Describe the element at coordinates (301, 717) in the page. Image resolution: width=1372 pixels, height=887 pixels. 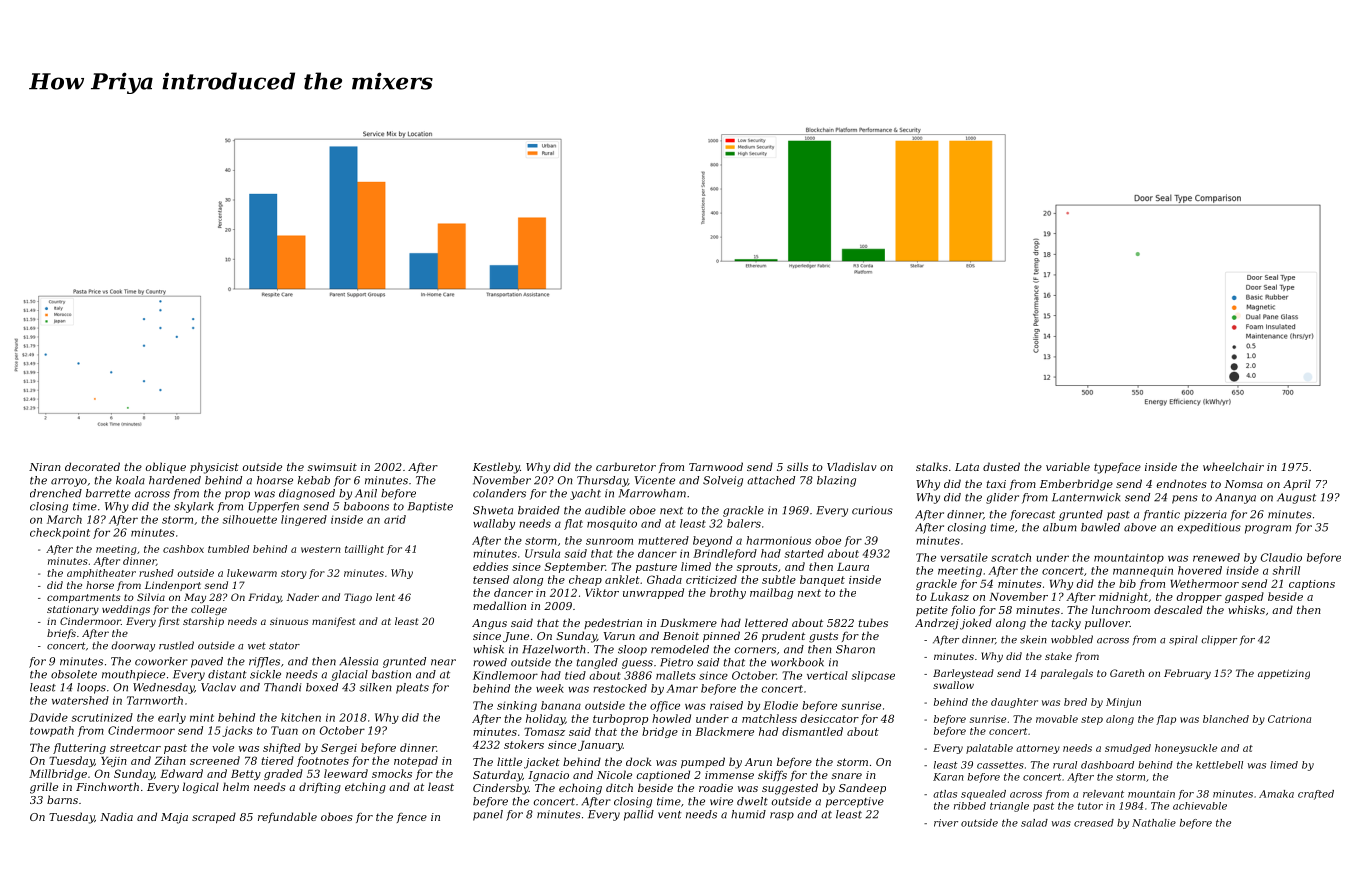
I see `kitchen` at that location.
